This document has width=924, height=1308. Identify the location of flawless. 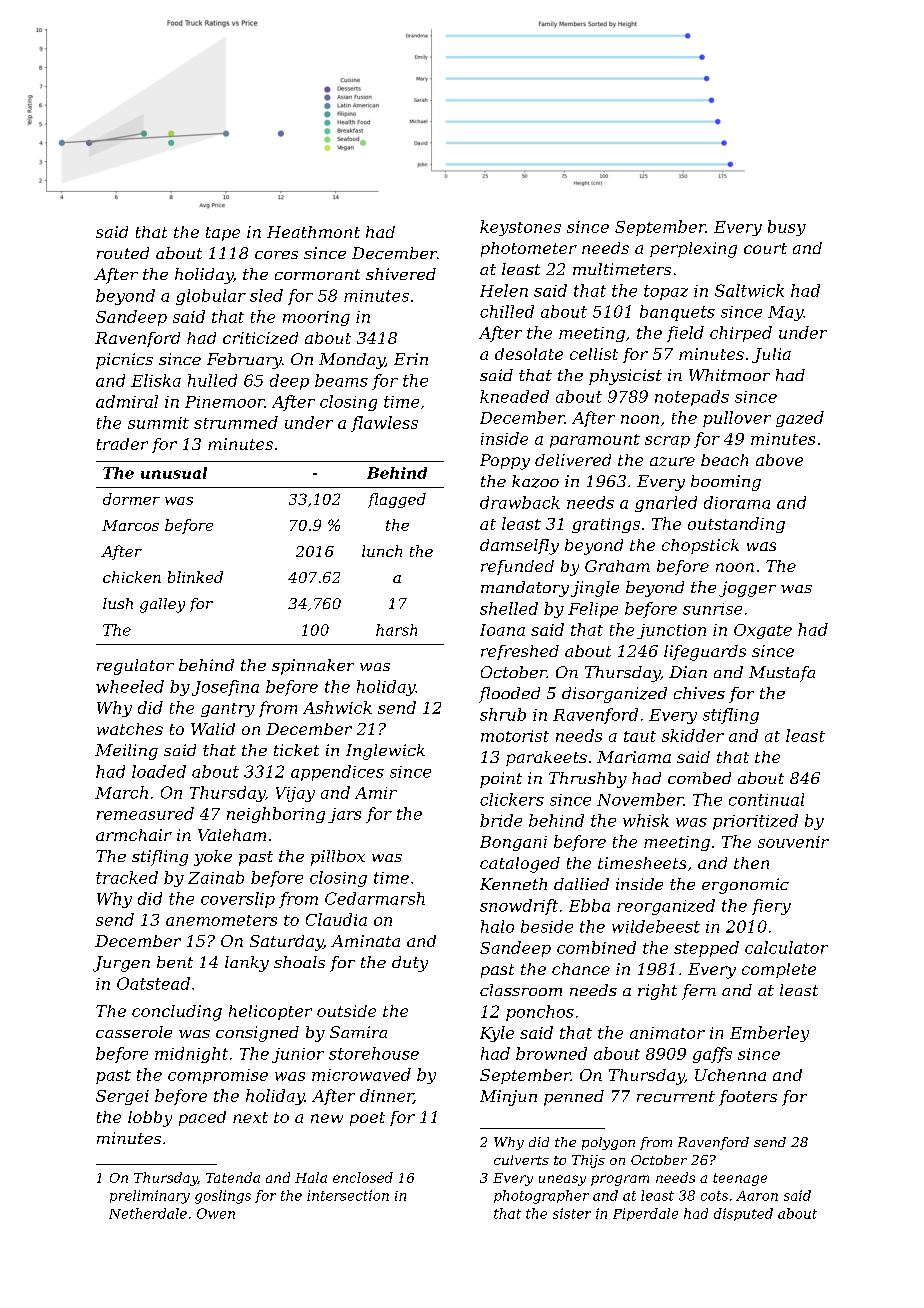
(384, 424).
